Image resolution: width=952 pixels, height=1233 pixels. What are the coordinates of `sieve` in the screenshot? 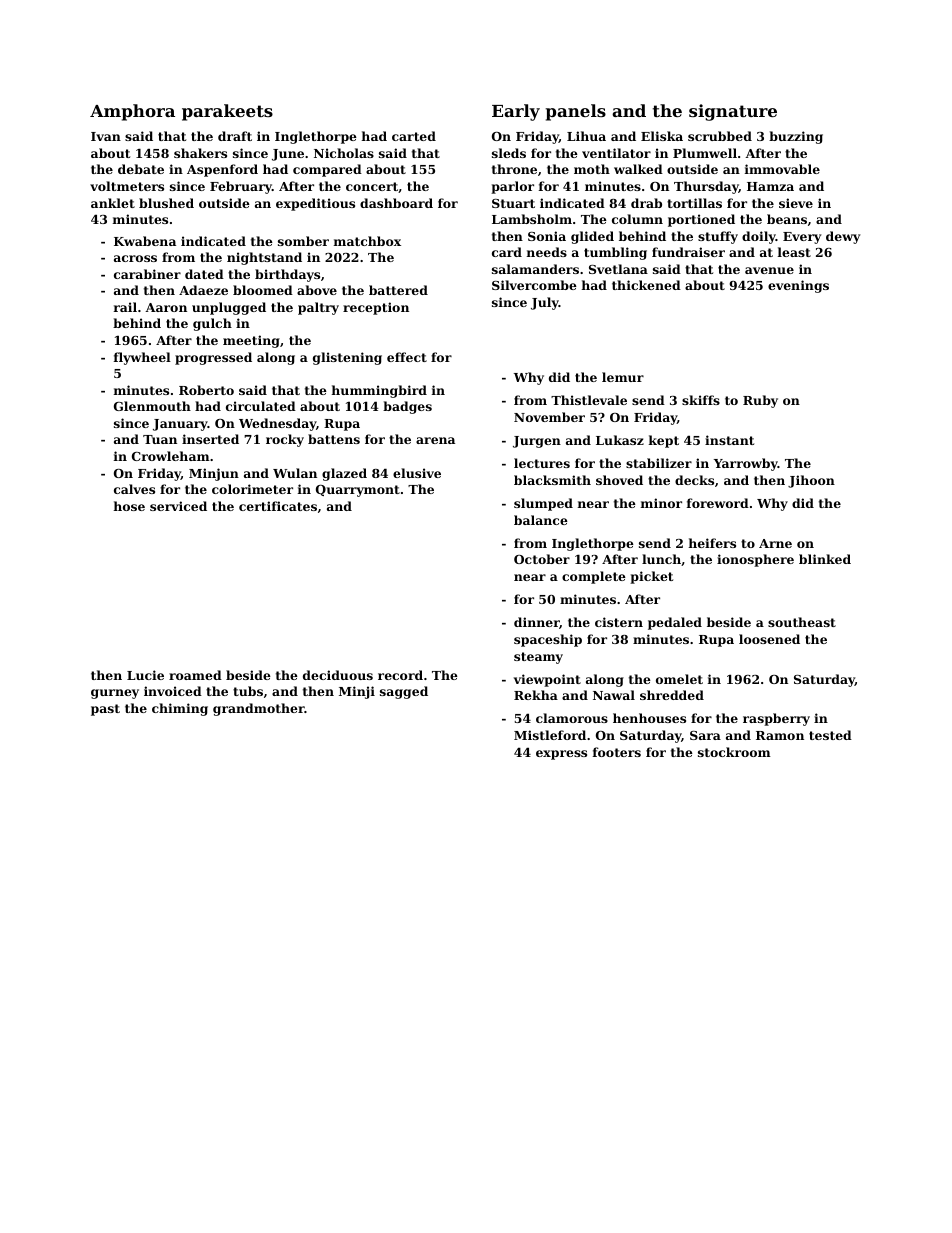 It's located at (796, 203).
